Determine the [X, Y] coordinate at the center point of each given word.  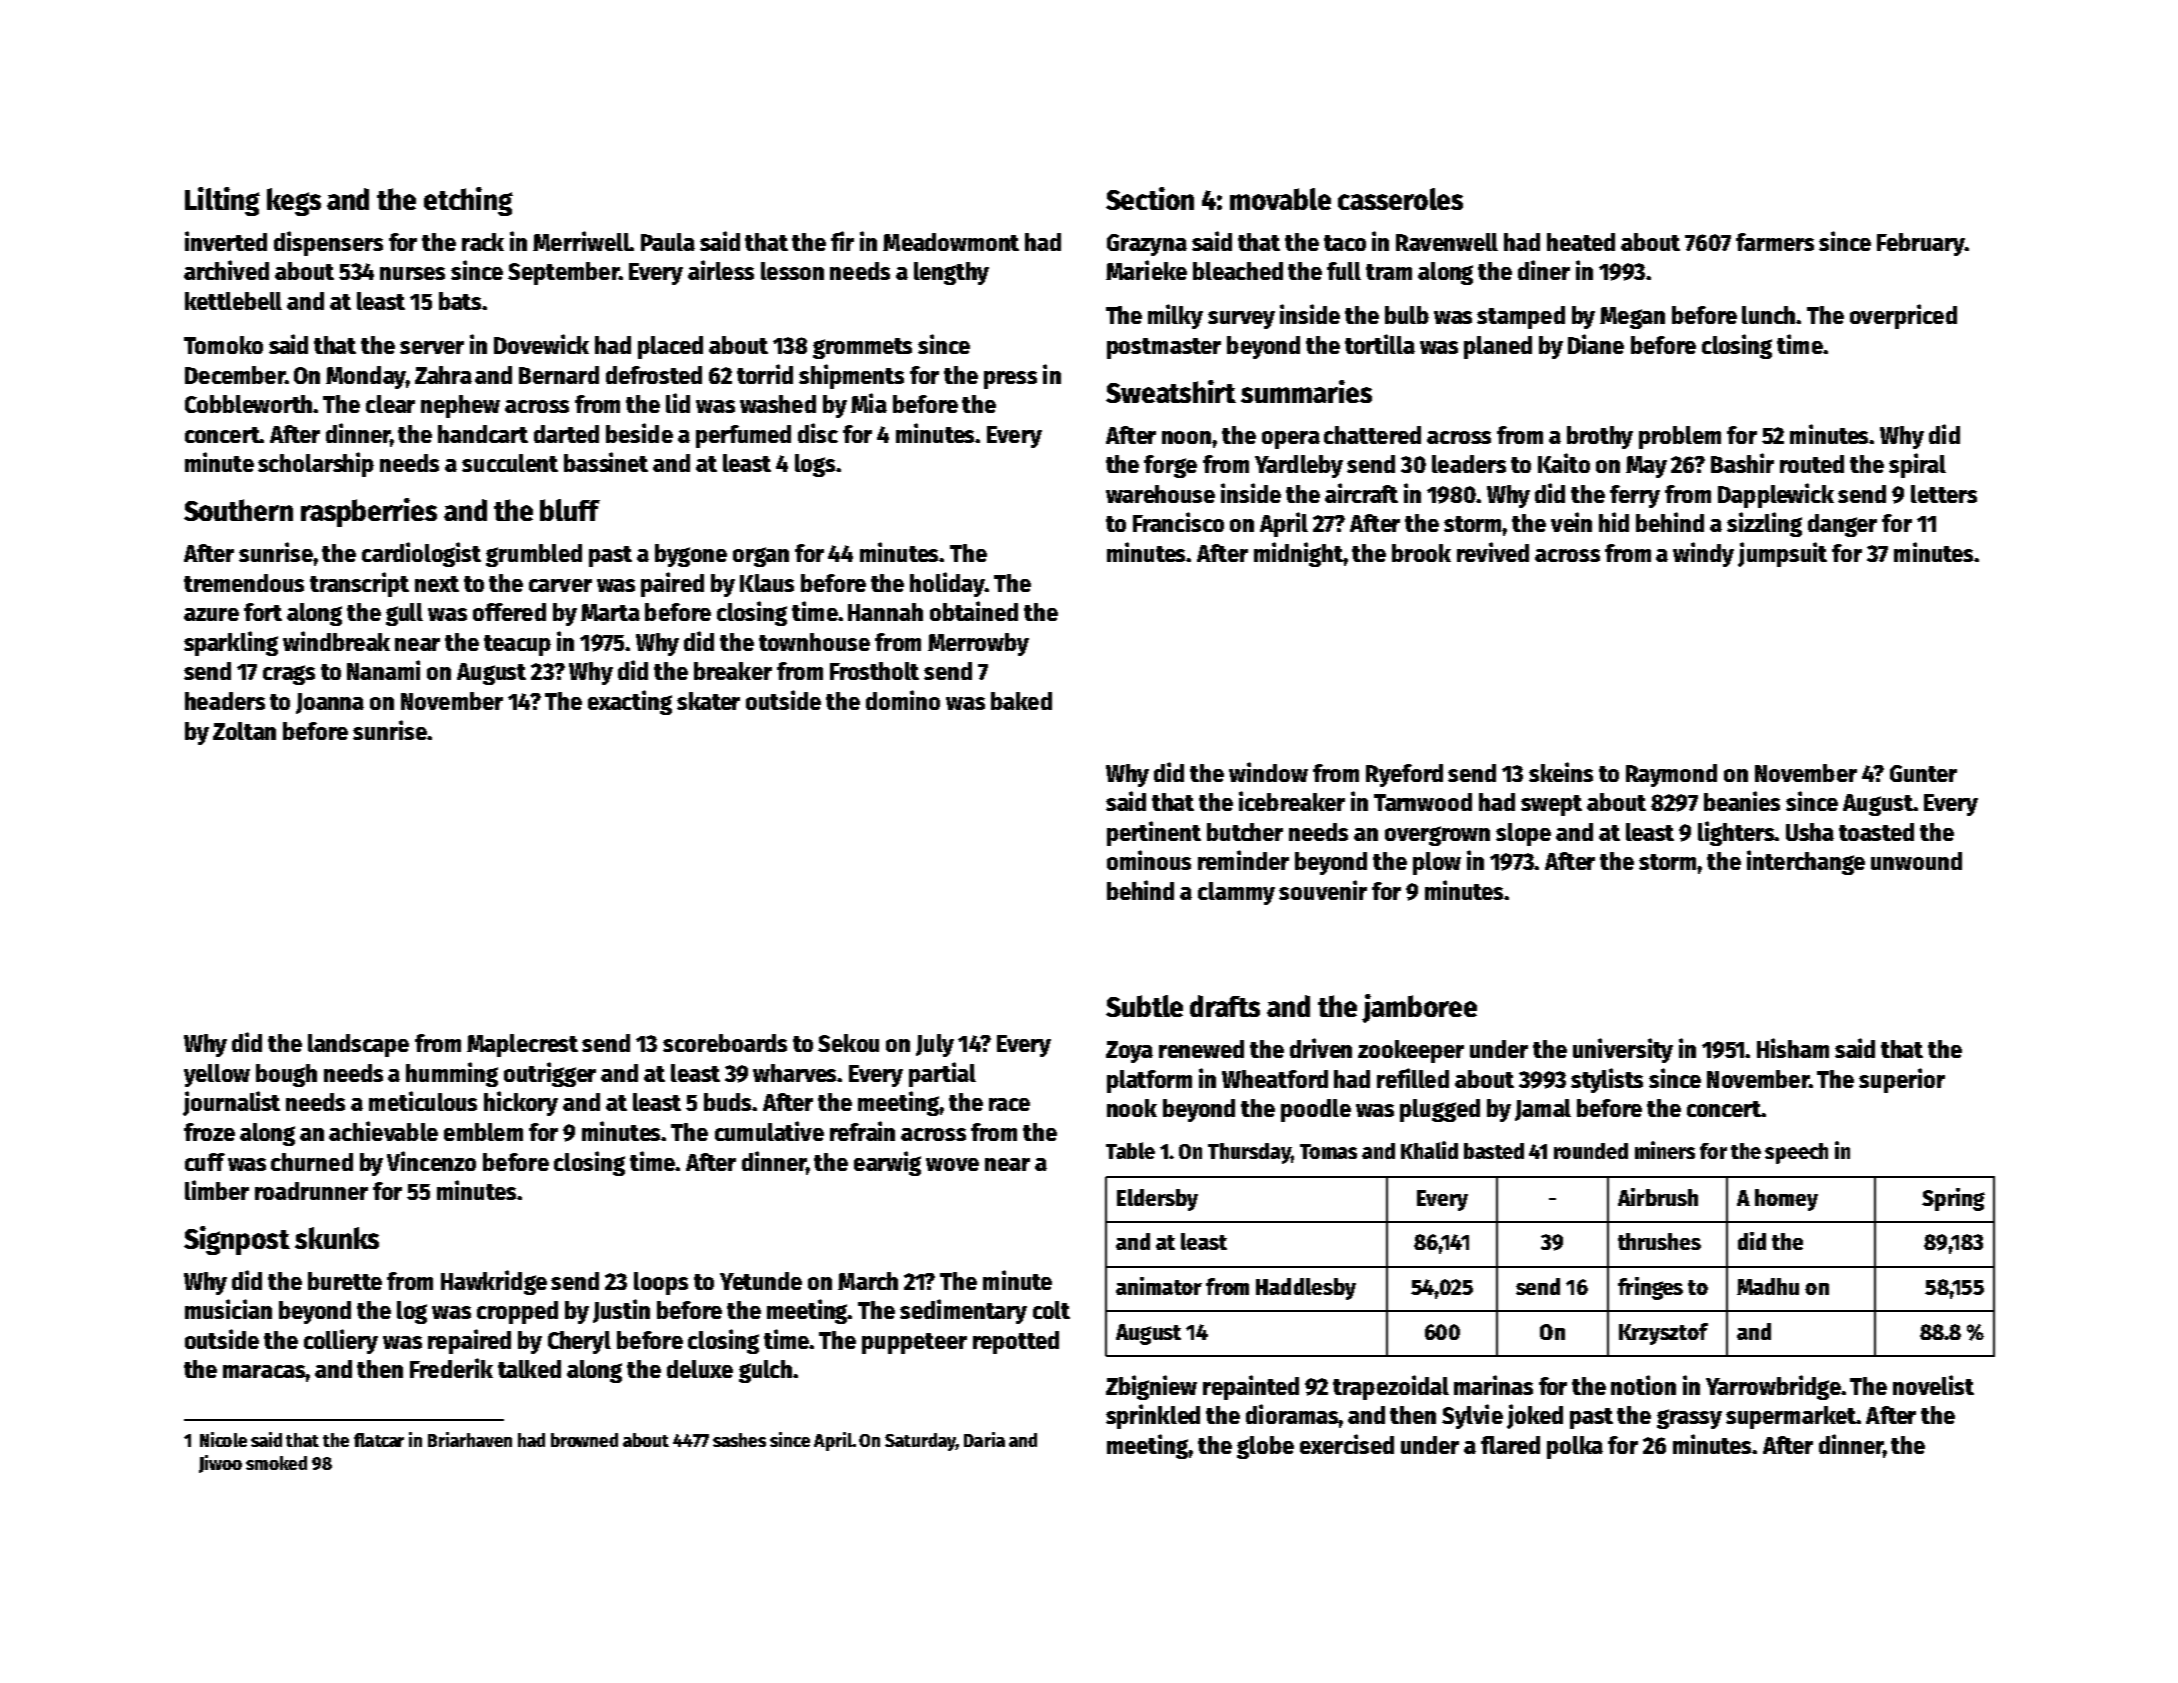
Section [1150, 198]
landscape [358, 1045]
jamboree [1419, 1008]
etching [468, 201]
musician [228, 1309]
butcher [1245, 832]
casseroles [1400, 199]
